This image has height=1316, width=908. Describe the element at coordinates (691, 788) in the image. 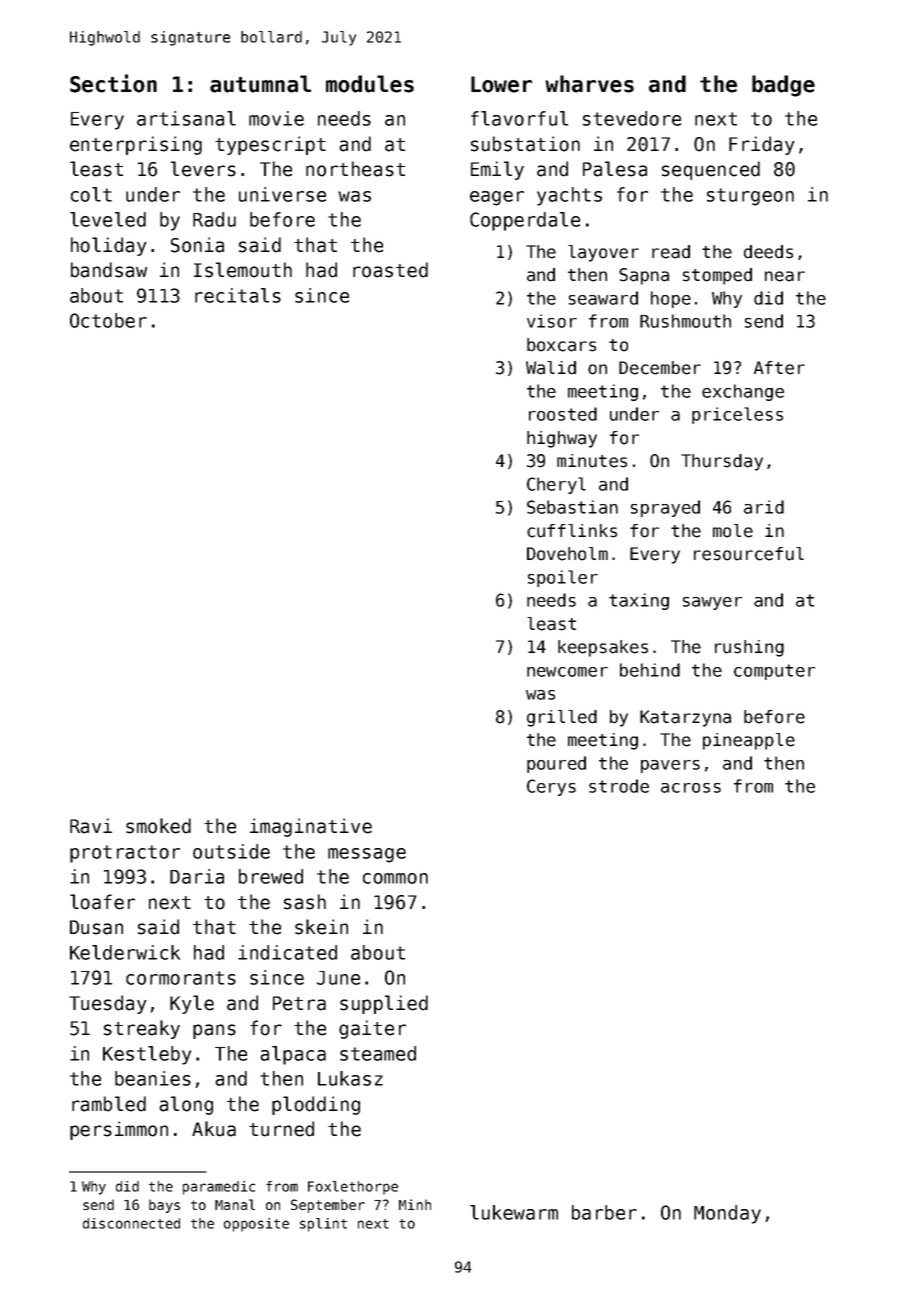

I see `across` at that location.
